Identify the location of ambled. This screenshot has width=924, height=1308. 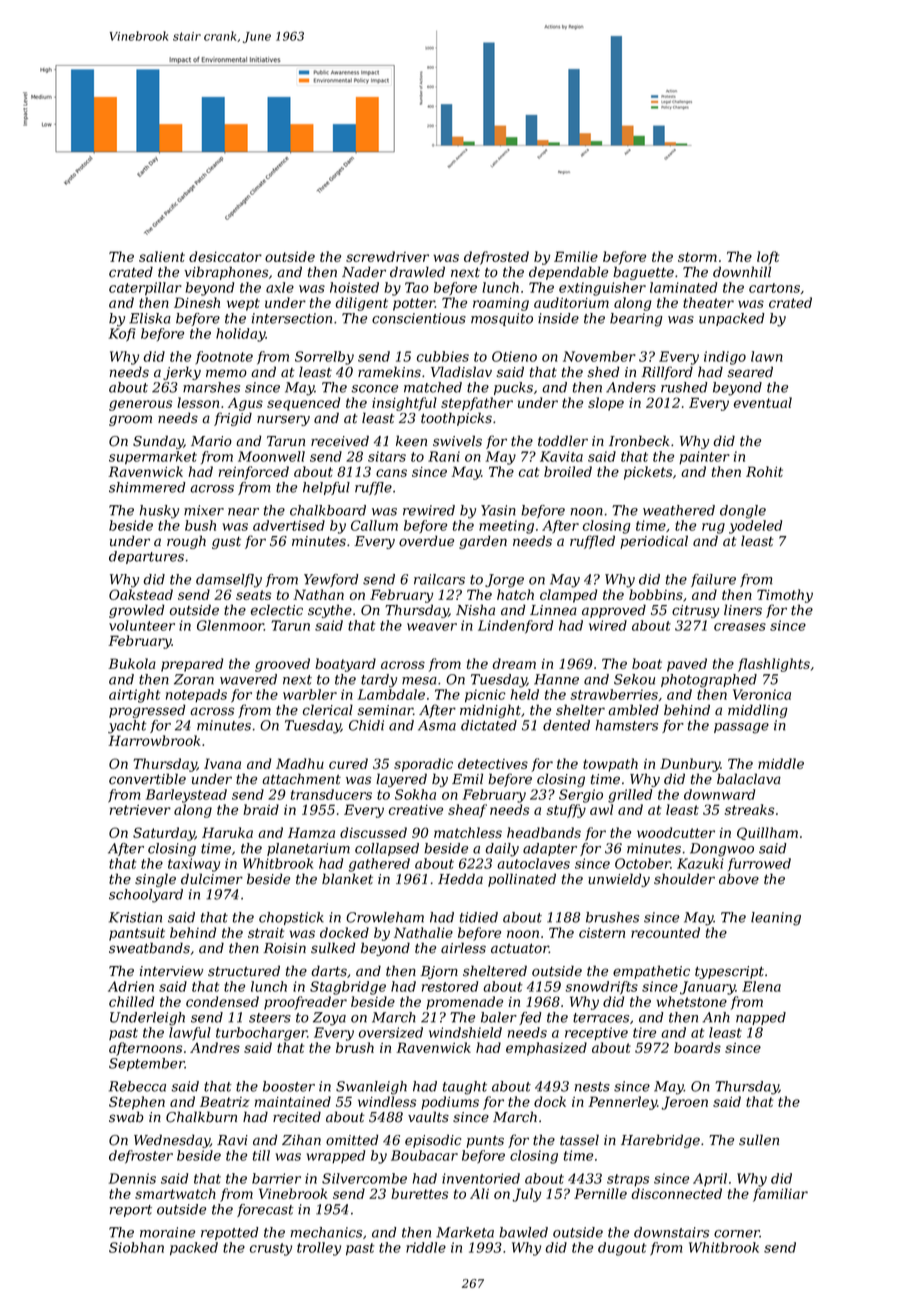
(633, 710).
